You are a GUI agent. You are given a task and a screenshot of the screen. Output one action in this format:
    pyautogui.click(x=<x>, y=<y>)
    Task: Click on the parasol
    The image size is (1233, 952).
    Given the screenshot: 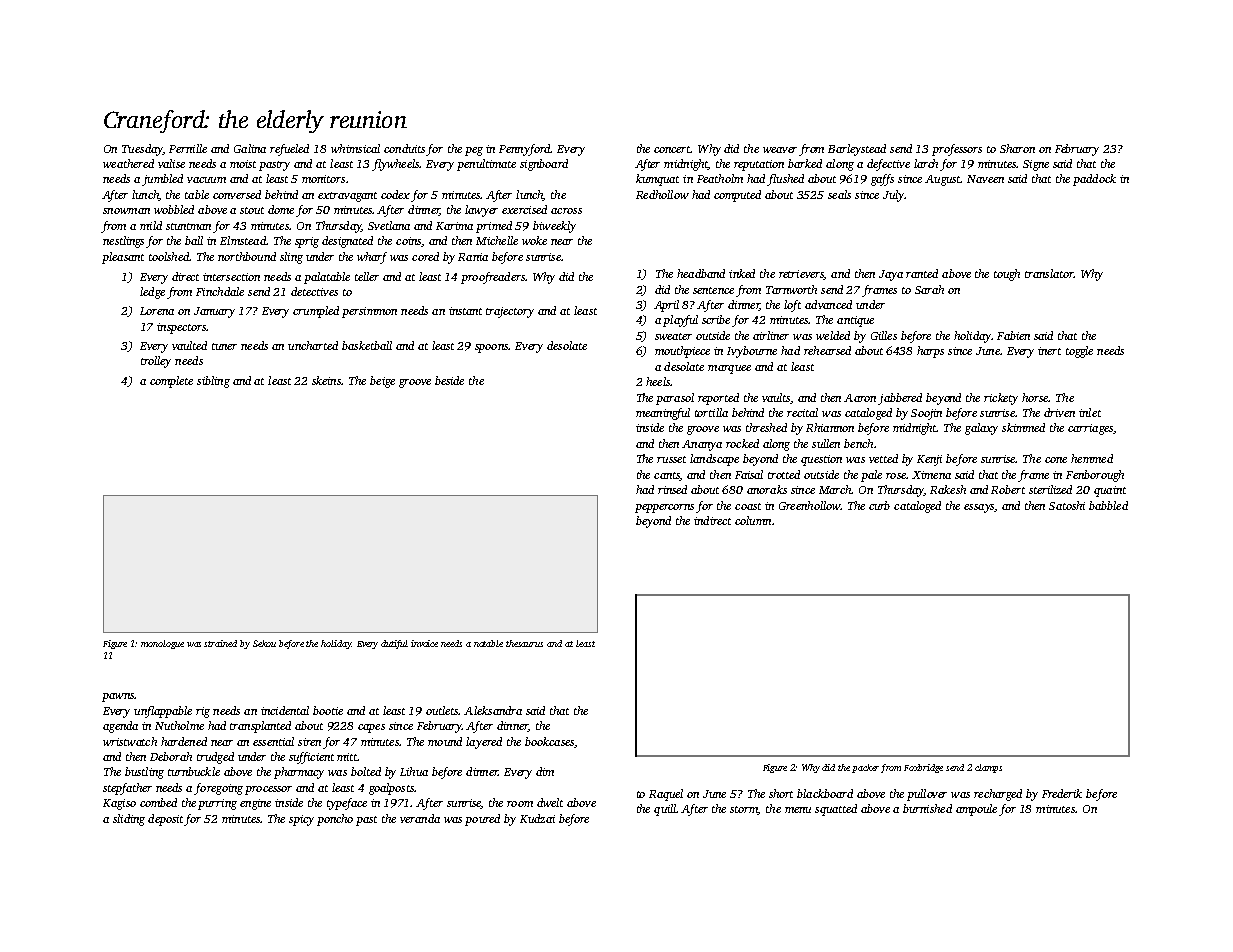 What is the action you would take?
    pyautogui.click(x=675, y=399)
